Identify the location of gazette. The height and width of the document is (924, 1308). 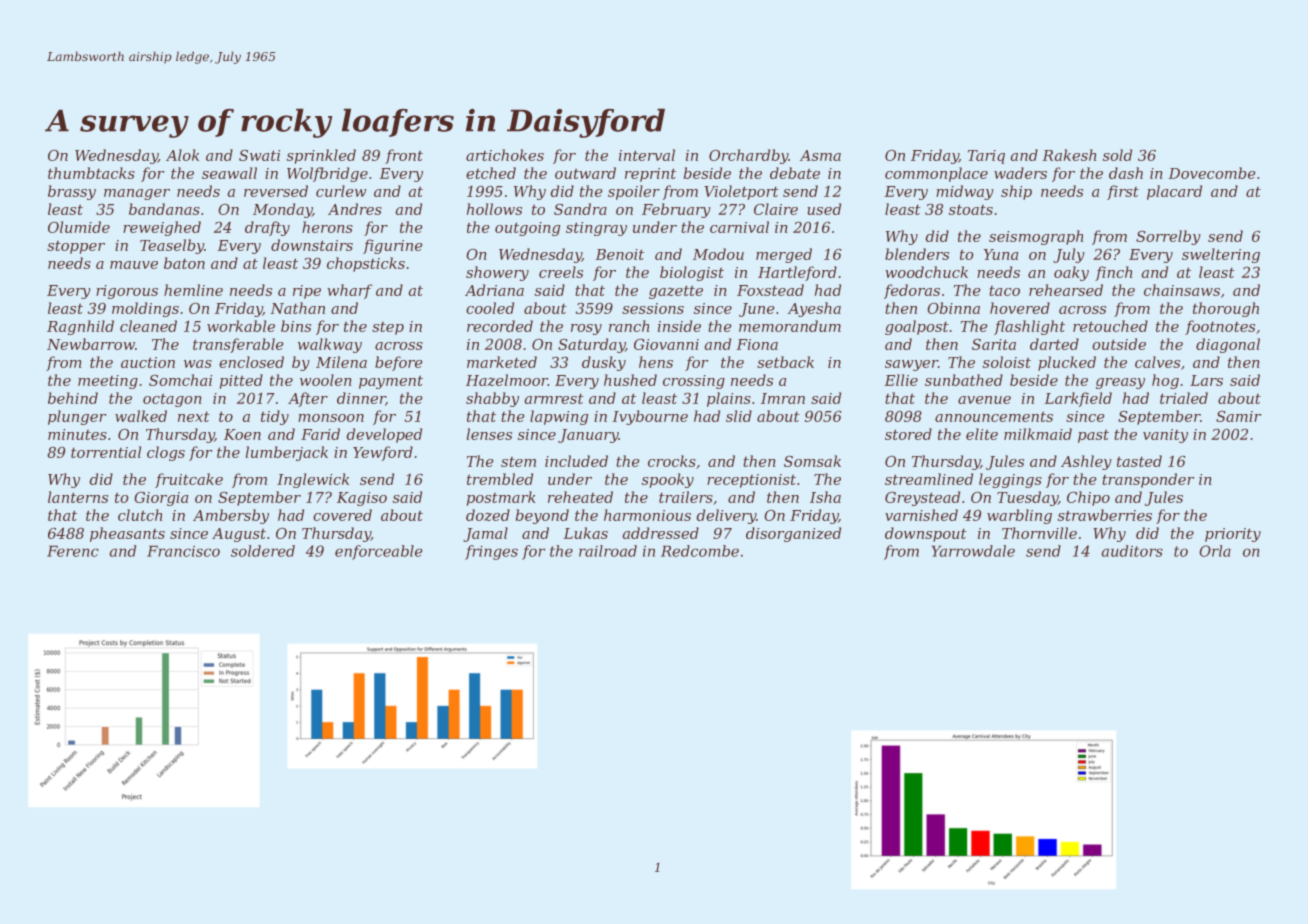
(676, 292).
